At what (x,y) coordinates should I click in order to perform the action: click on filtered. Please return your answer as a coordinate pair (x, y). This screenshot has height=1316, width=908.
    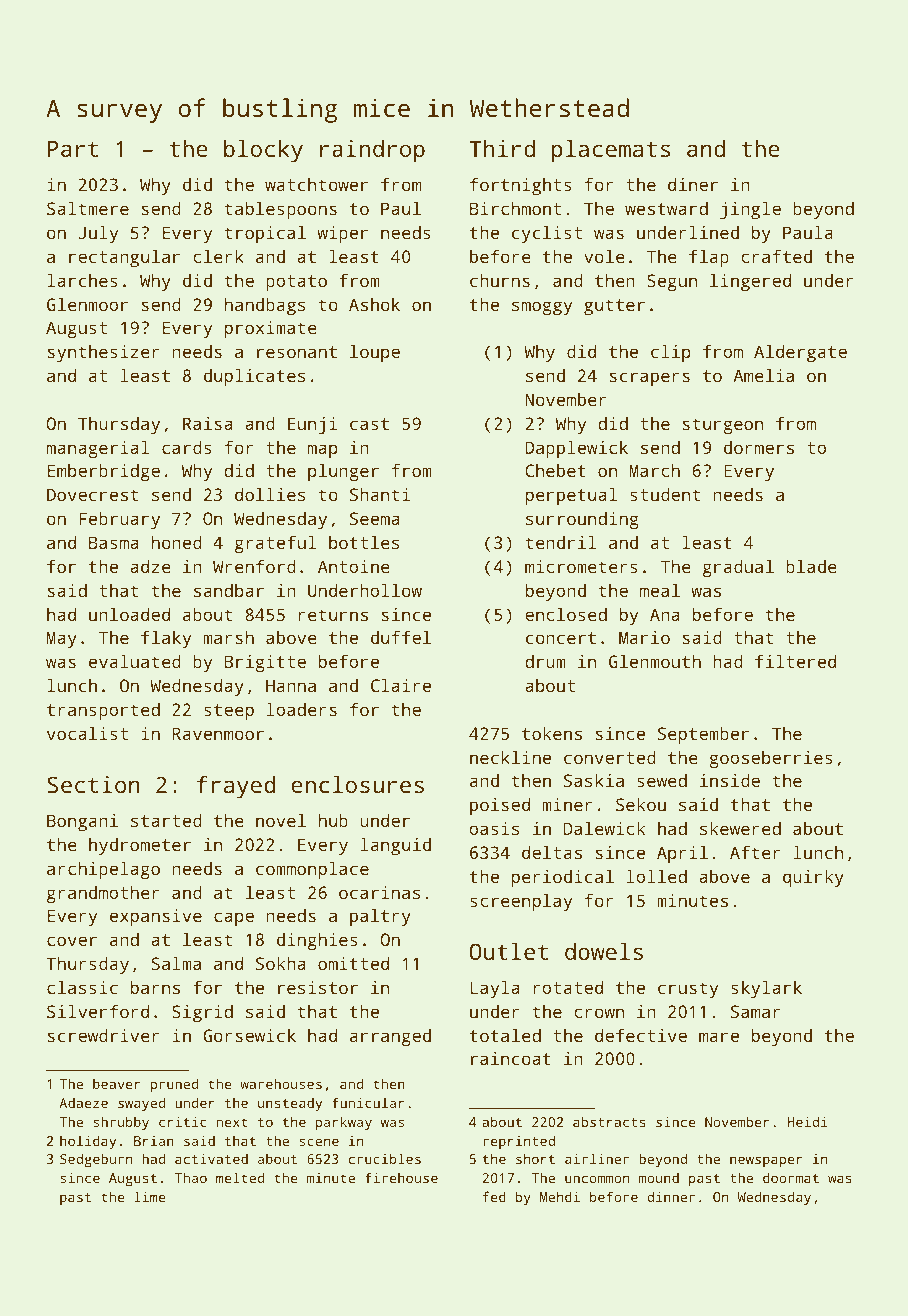
    Looking at the image, I should click on (795, 661).
